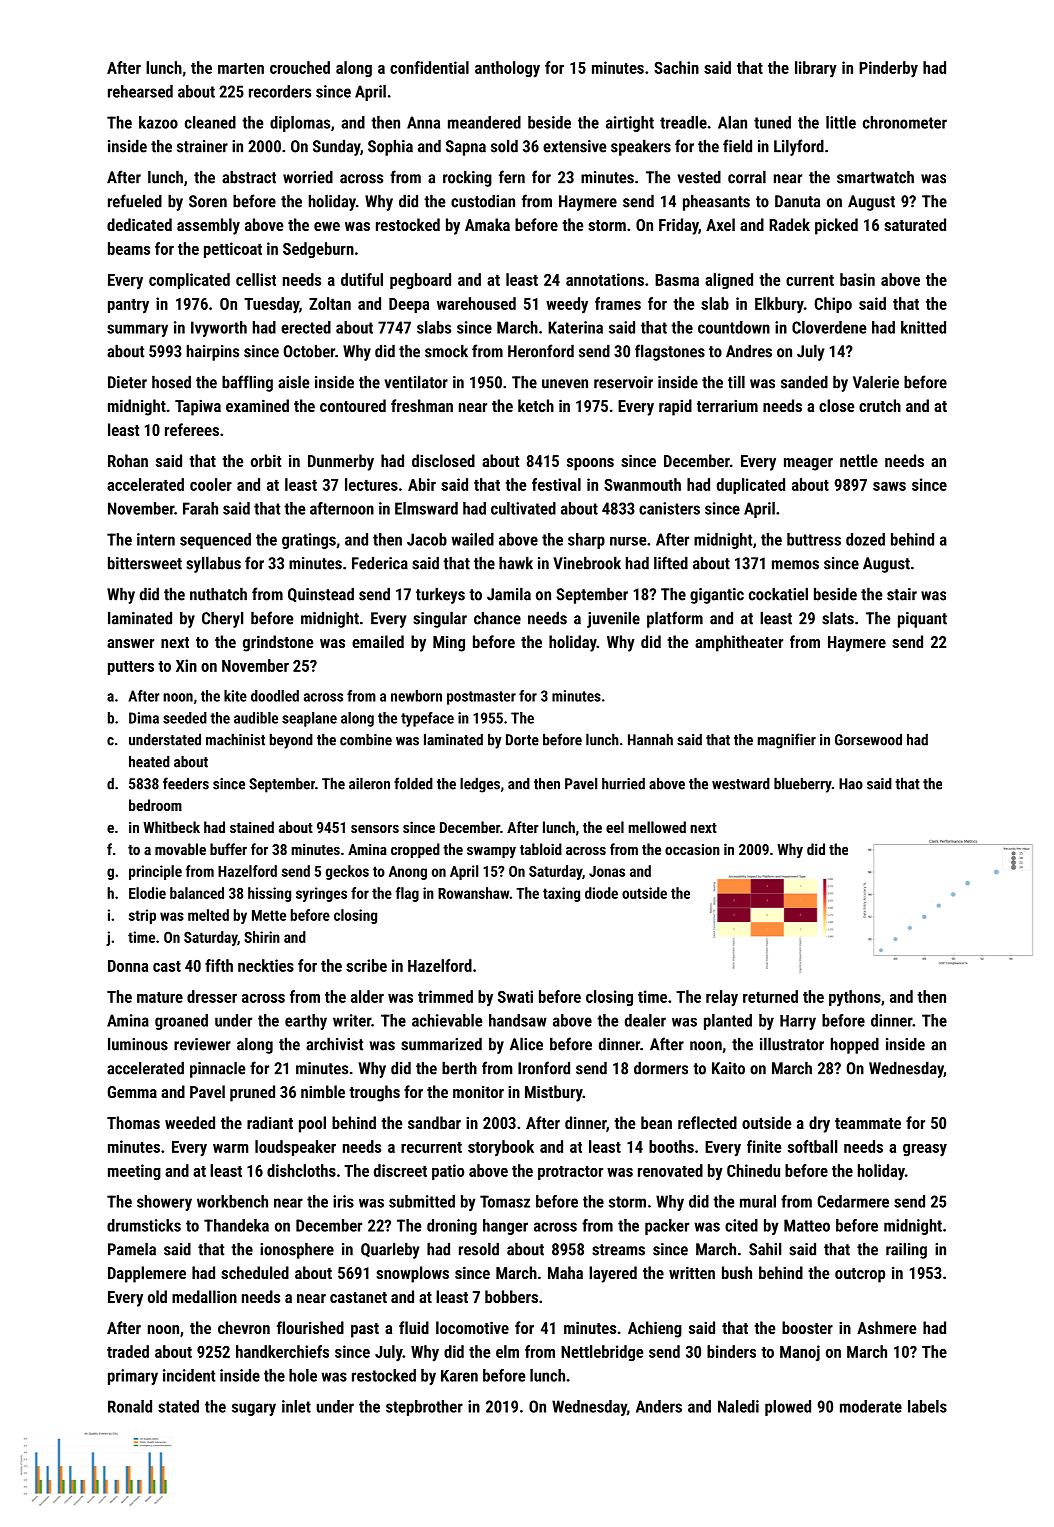 The width and height of the screenshot is (1054, 1527). What do you see at coordinates (140, 91) in the screenshot?
I see `rehearsed` at bounding box center [140, 91].
